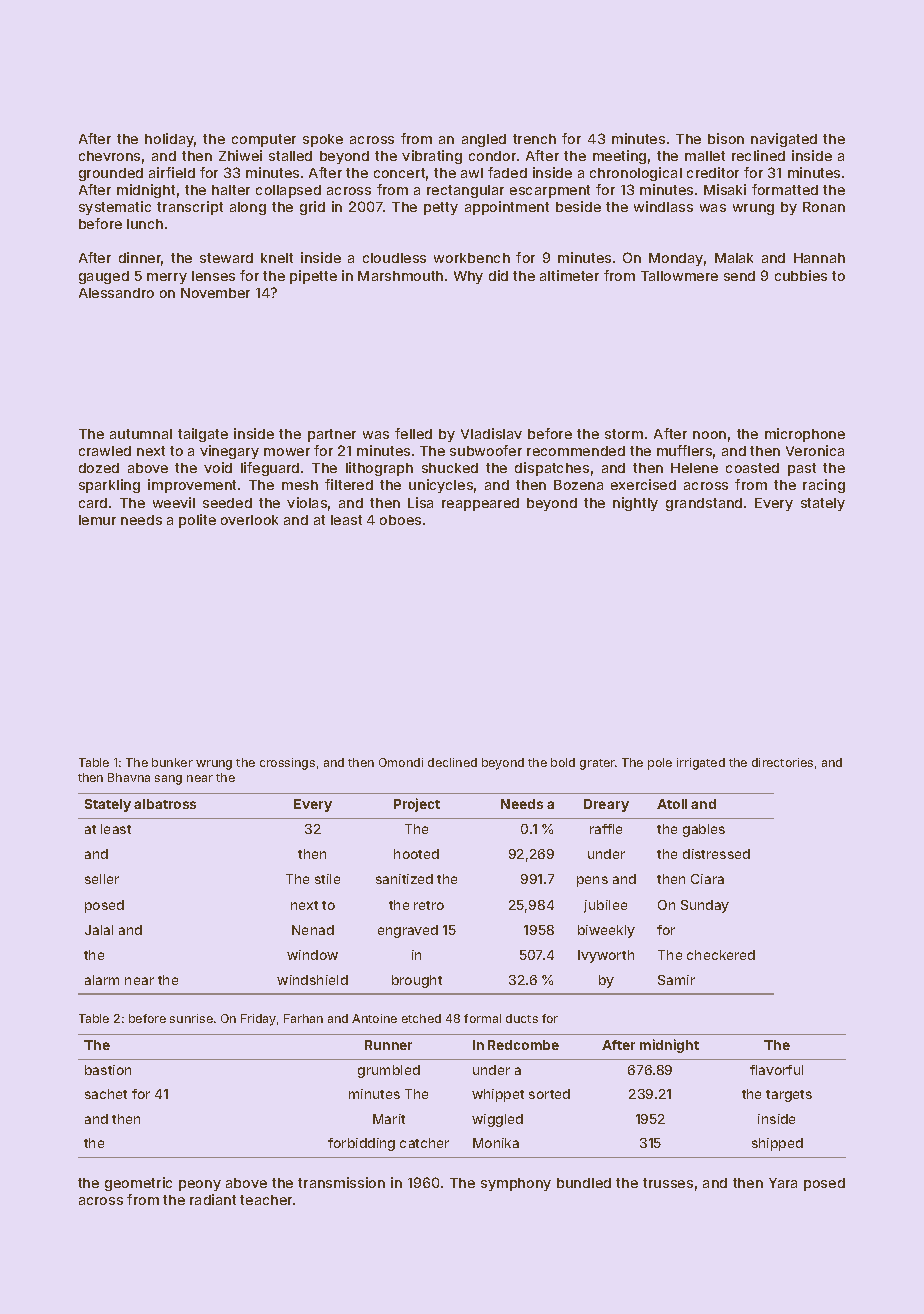 This screenshot has height=1314, width=924. I want to click on crossings, so click(287, 764).
